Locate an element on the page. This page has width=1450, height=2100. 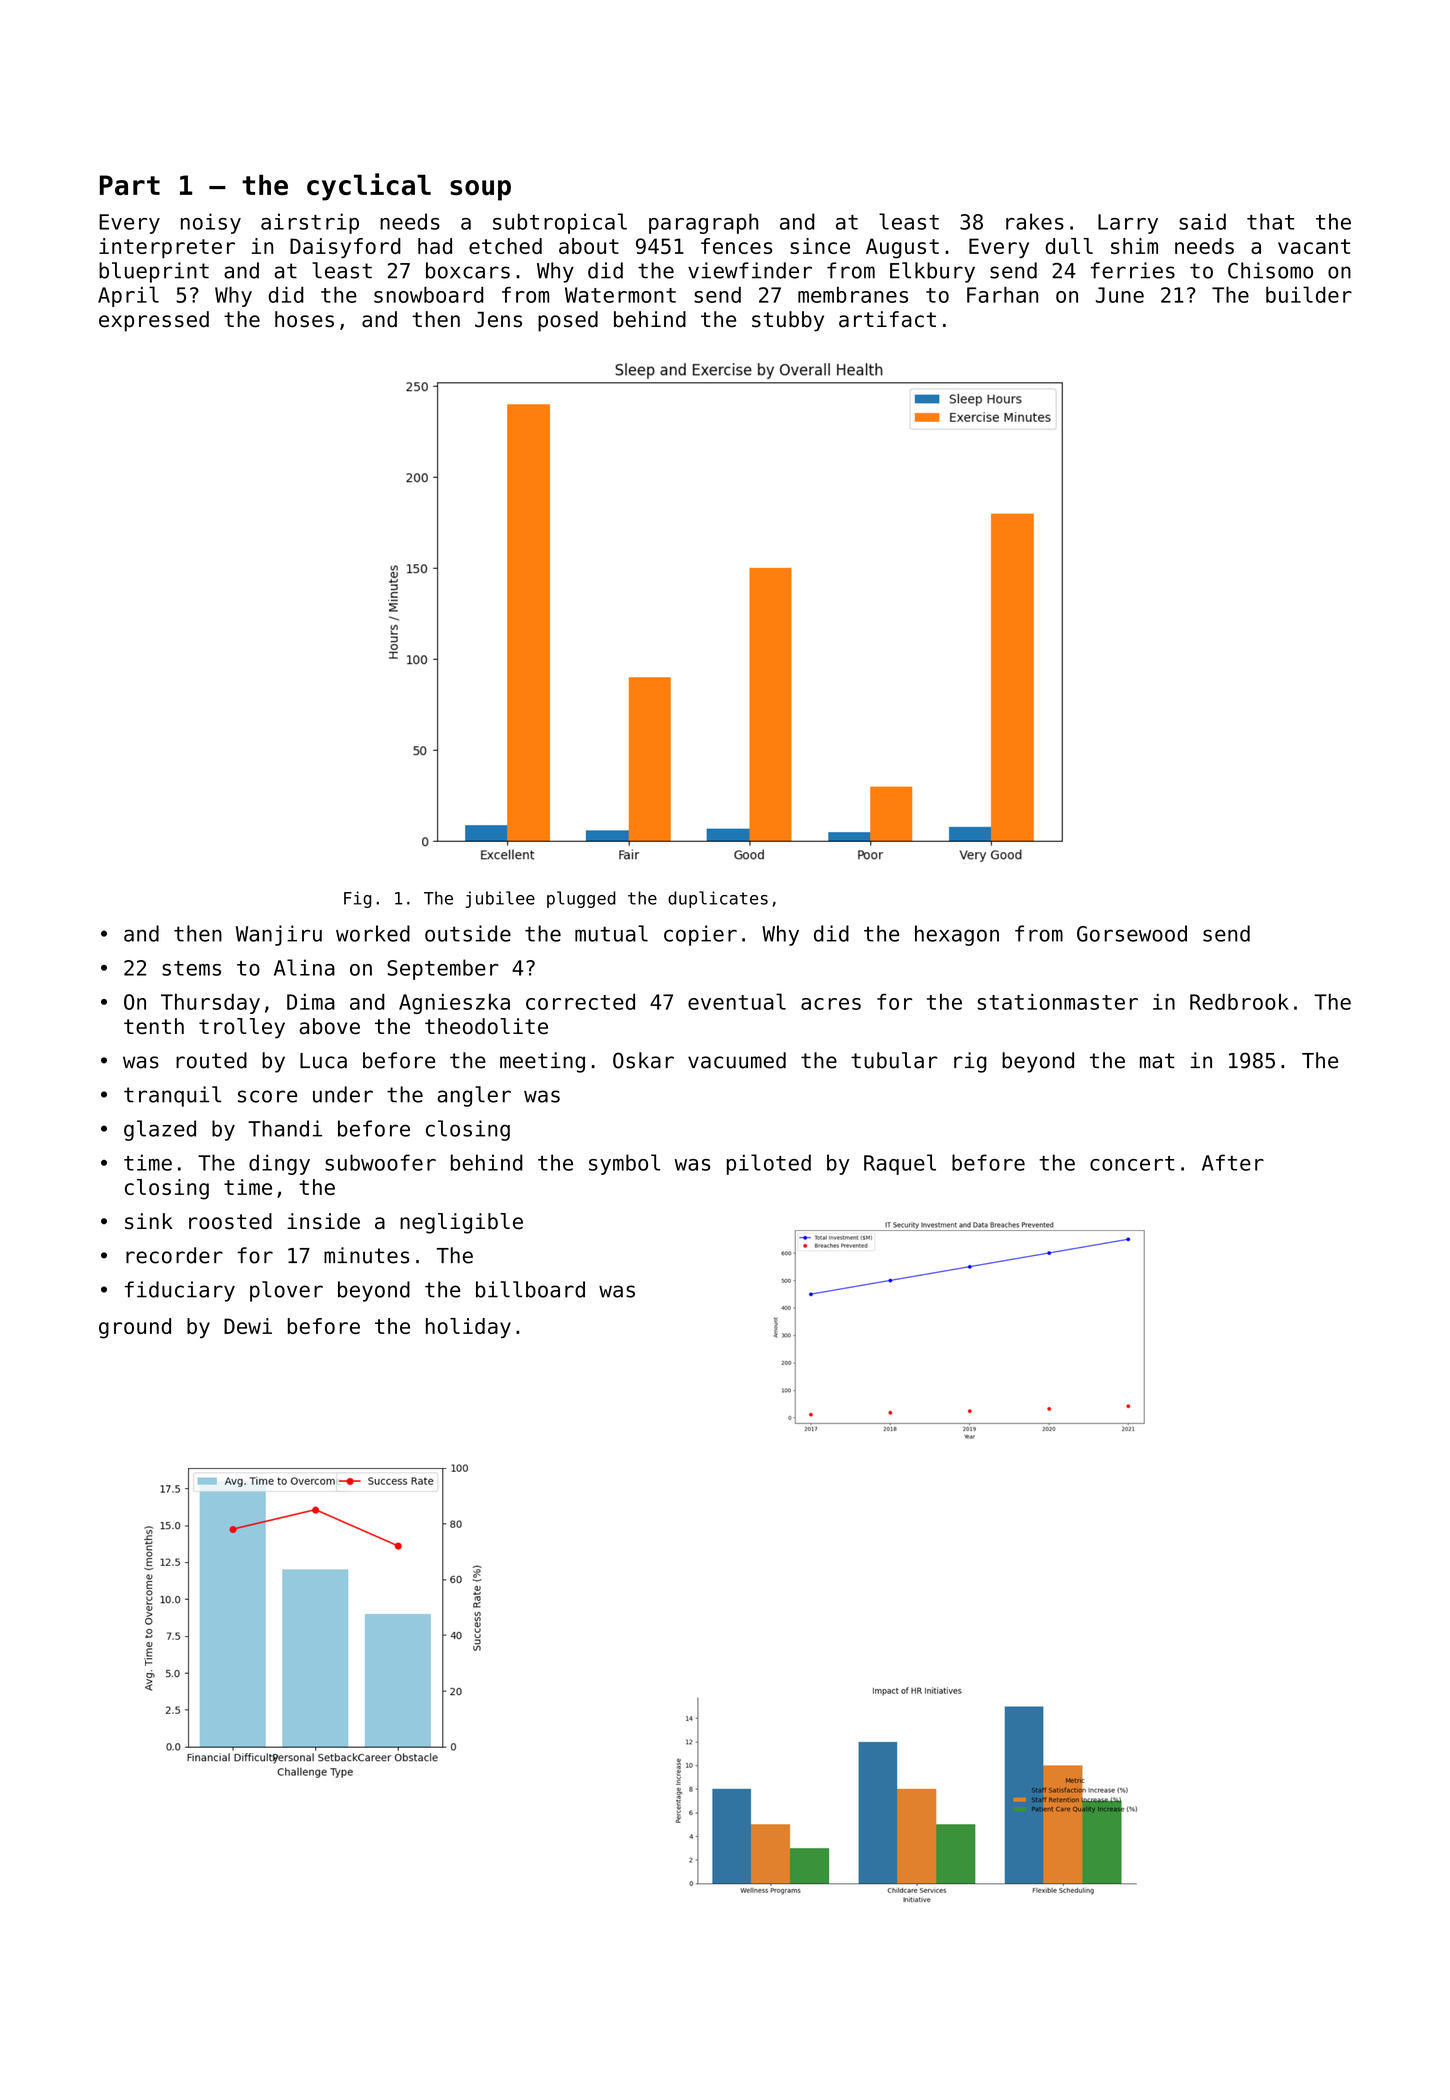
Dewi is located at coordinates (248, 1326).
